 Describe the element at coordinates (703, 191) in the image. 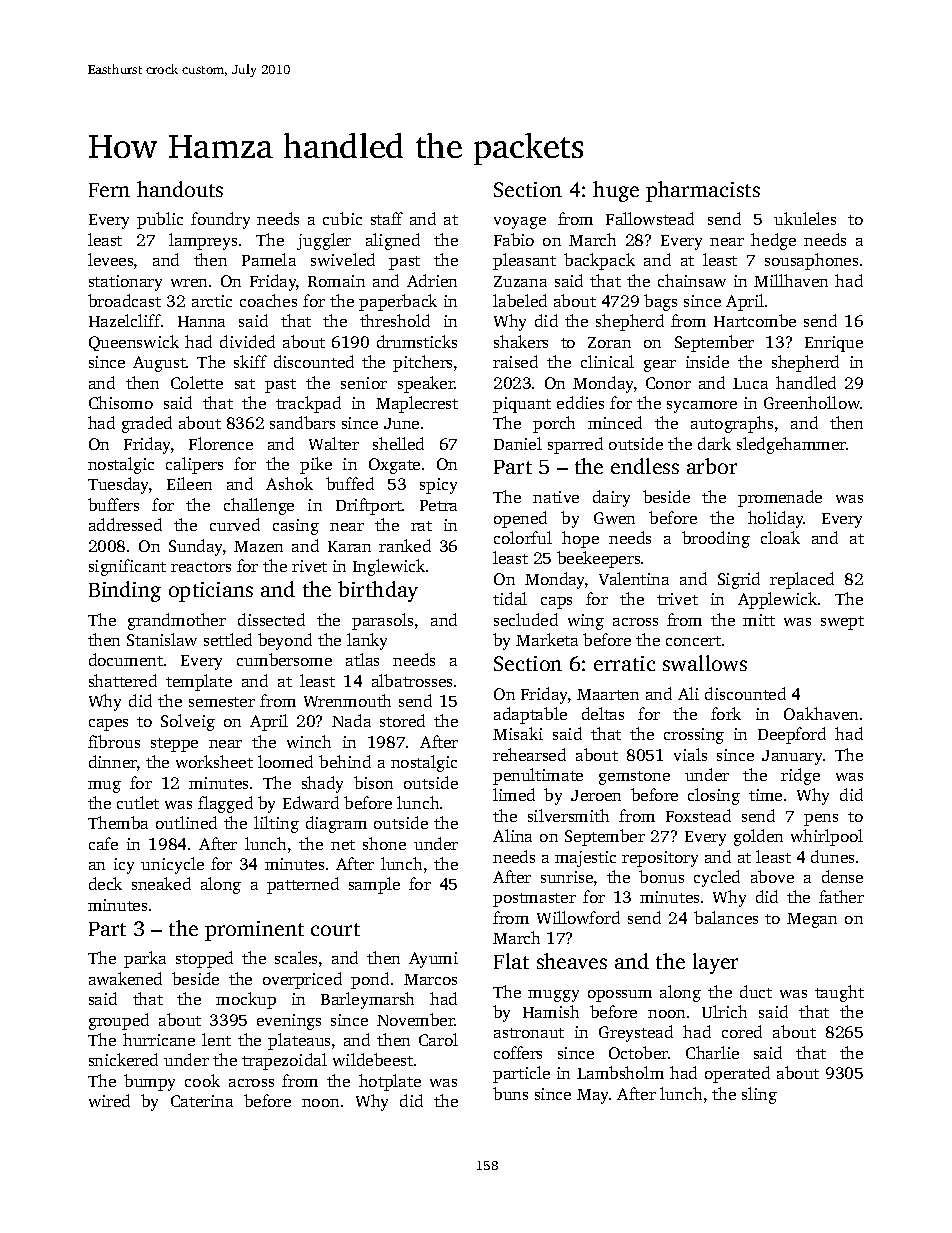

I see `pharmacists` at that location.
